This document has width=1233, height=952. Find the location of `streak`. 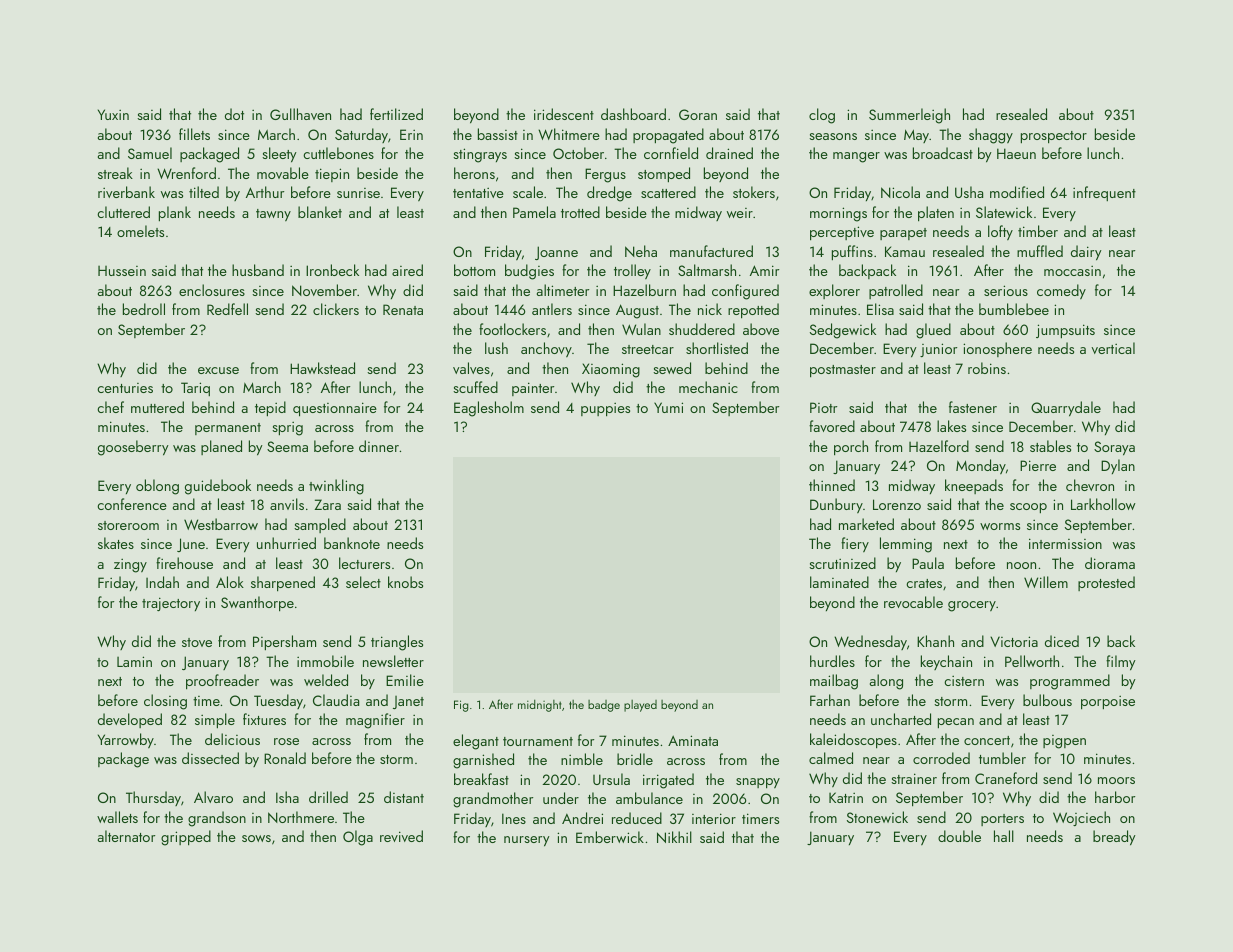

streak is located at coordinates (115, 173).
